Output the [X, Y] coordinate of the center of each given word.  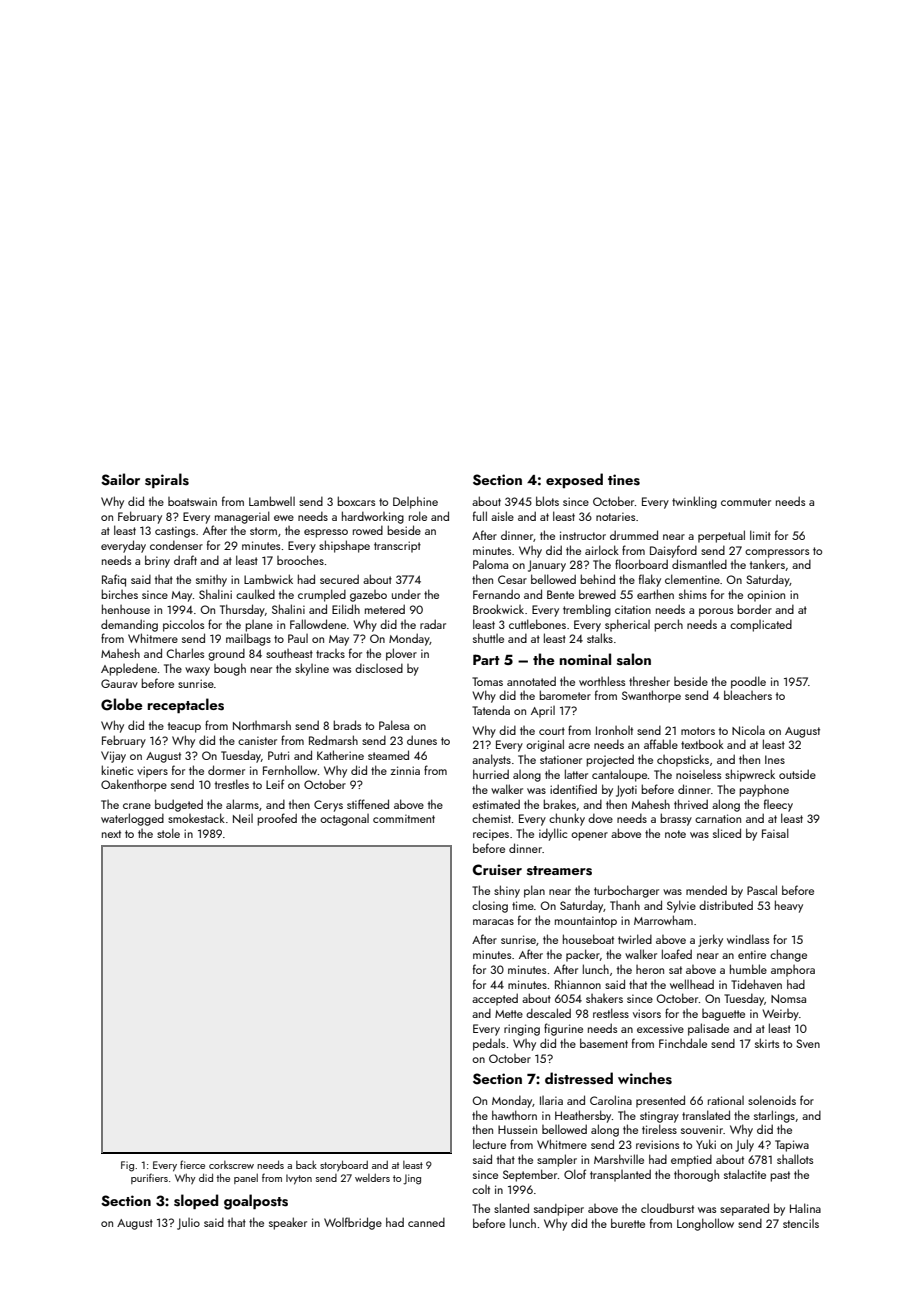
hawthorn [514, 1115]
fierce [192, 1164]
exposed [574, 480]
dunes [422, 740]
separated [744, 1209]
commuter [746, 502]
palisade [708, 1029]
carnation [718, 818]
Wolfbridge [353, 1223]
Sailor [120, 479]
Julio [188, 1224]
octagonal [344, 820]
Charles [185, 653]
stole [168, 833]
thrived [691, 804]
